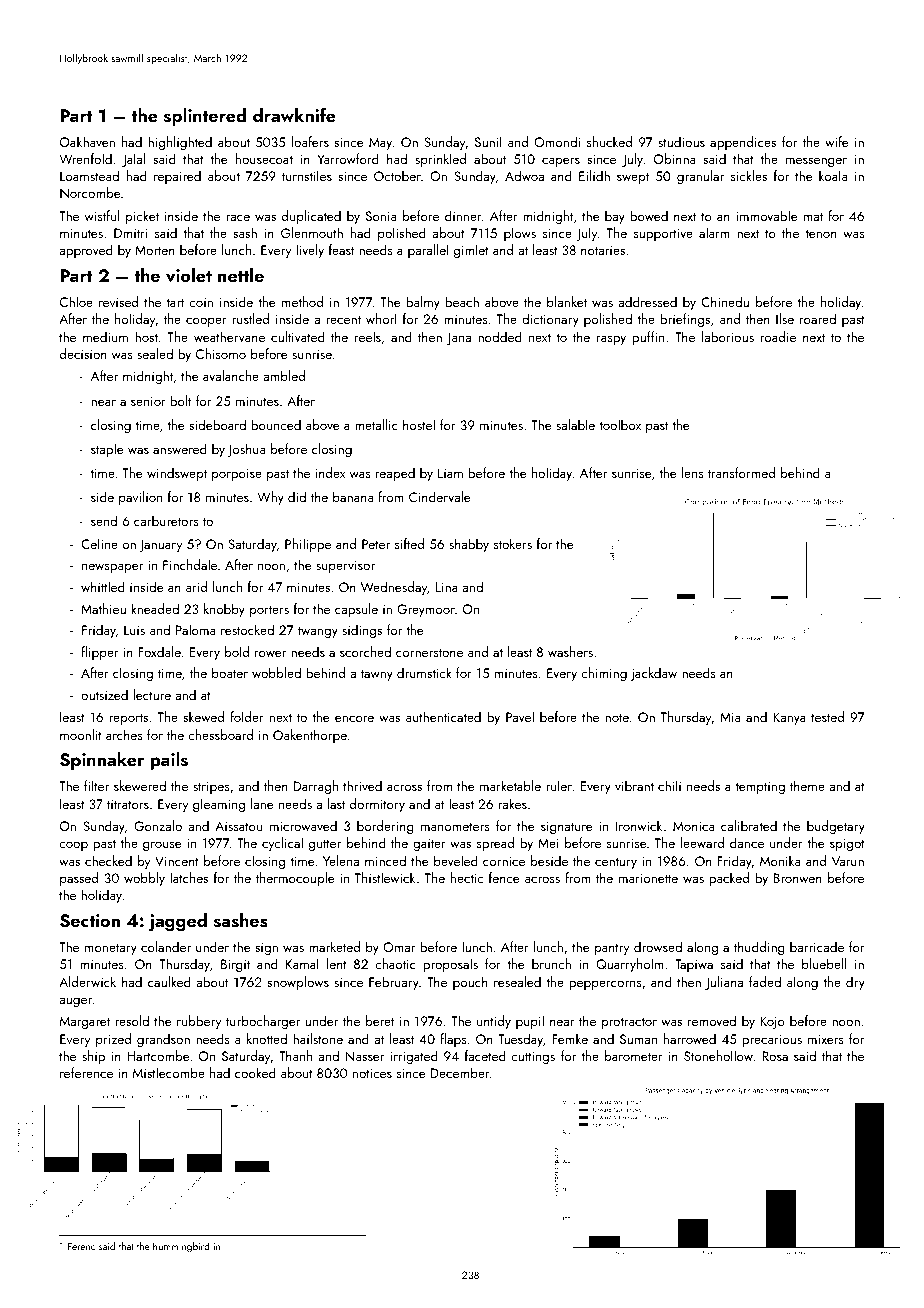  I want to click on koala, so click(833, 175).
